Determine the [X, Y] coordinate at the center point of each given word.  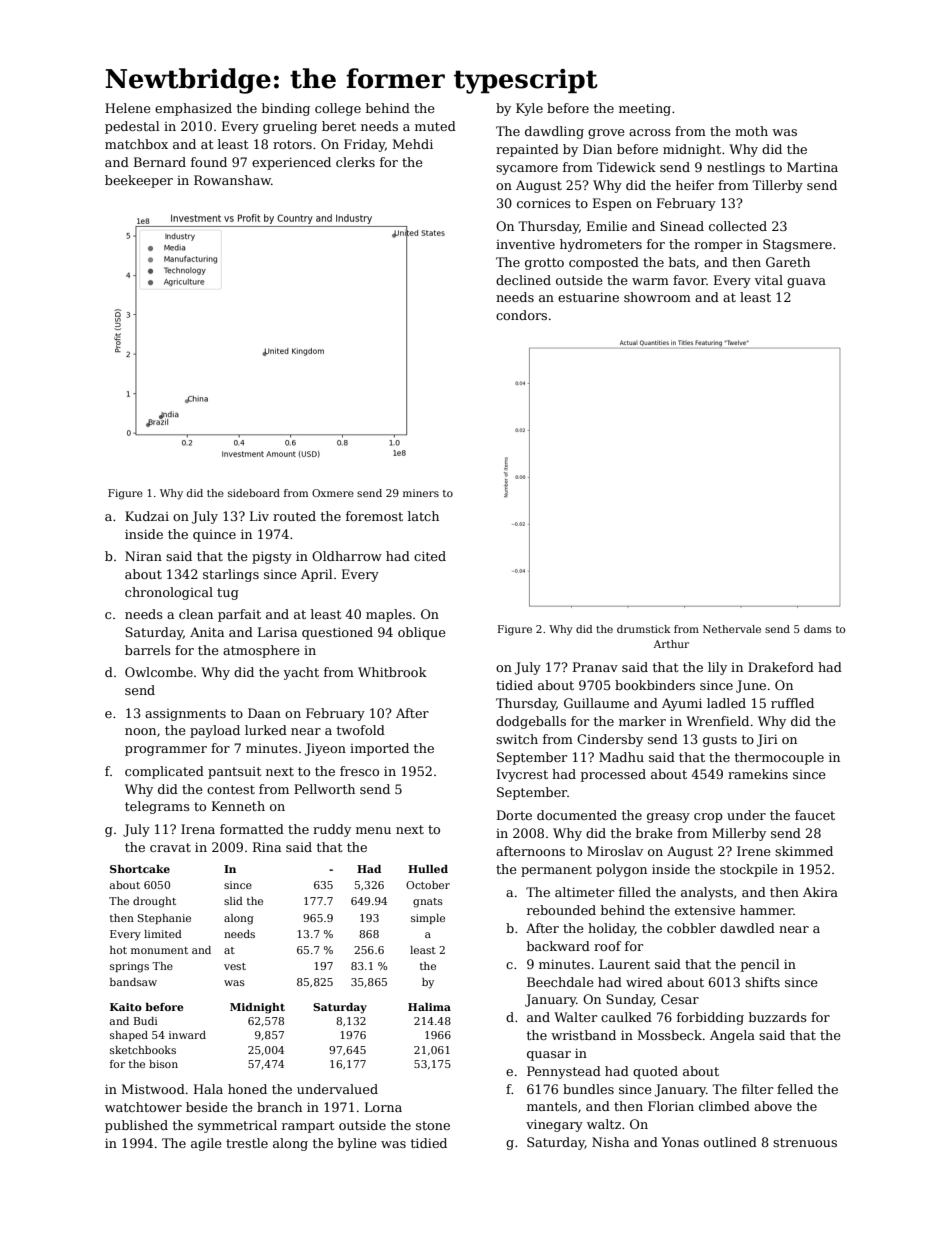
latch [423, 516]
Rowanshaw [232, 180]
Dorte [514, 815]
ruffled [792, 703]
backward [558, 946]
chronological [169, 593]
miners [421, 493]
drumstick [644, 629]
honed [247, 1089]
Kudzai [147, 516]
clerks [355, 162]
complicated [164, 772]
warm [650, 281]
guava [806, 283]
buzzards [778, 1017]
